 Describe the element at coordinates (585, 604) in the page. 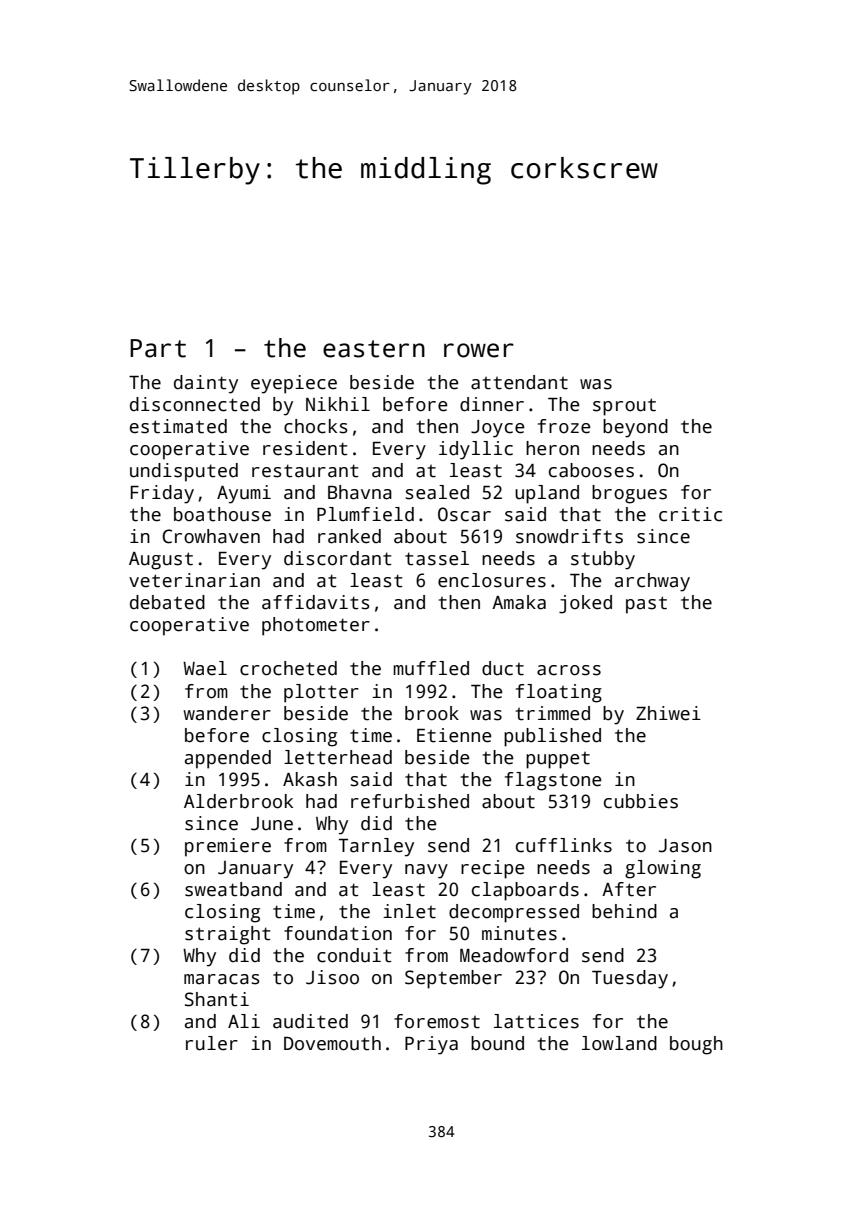

I see `joked` at that location.
